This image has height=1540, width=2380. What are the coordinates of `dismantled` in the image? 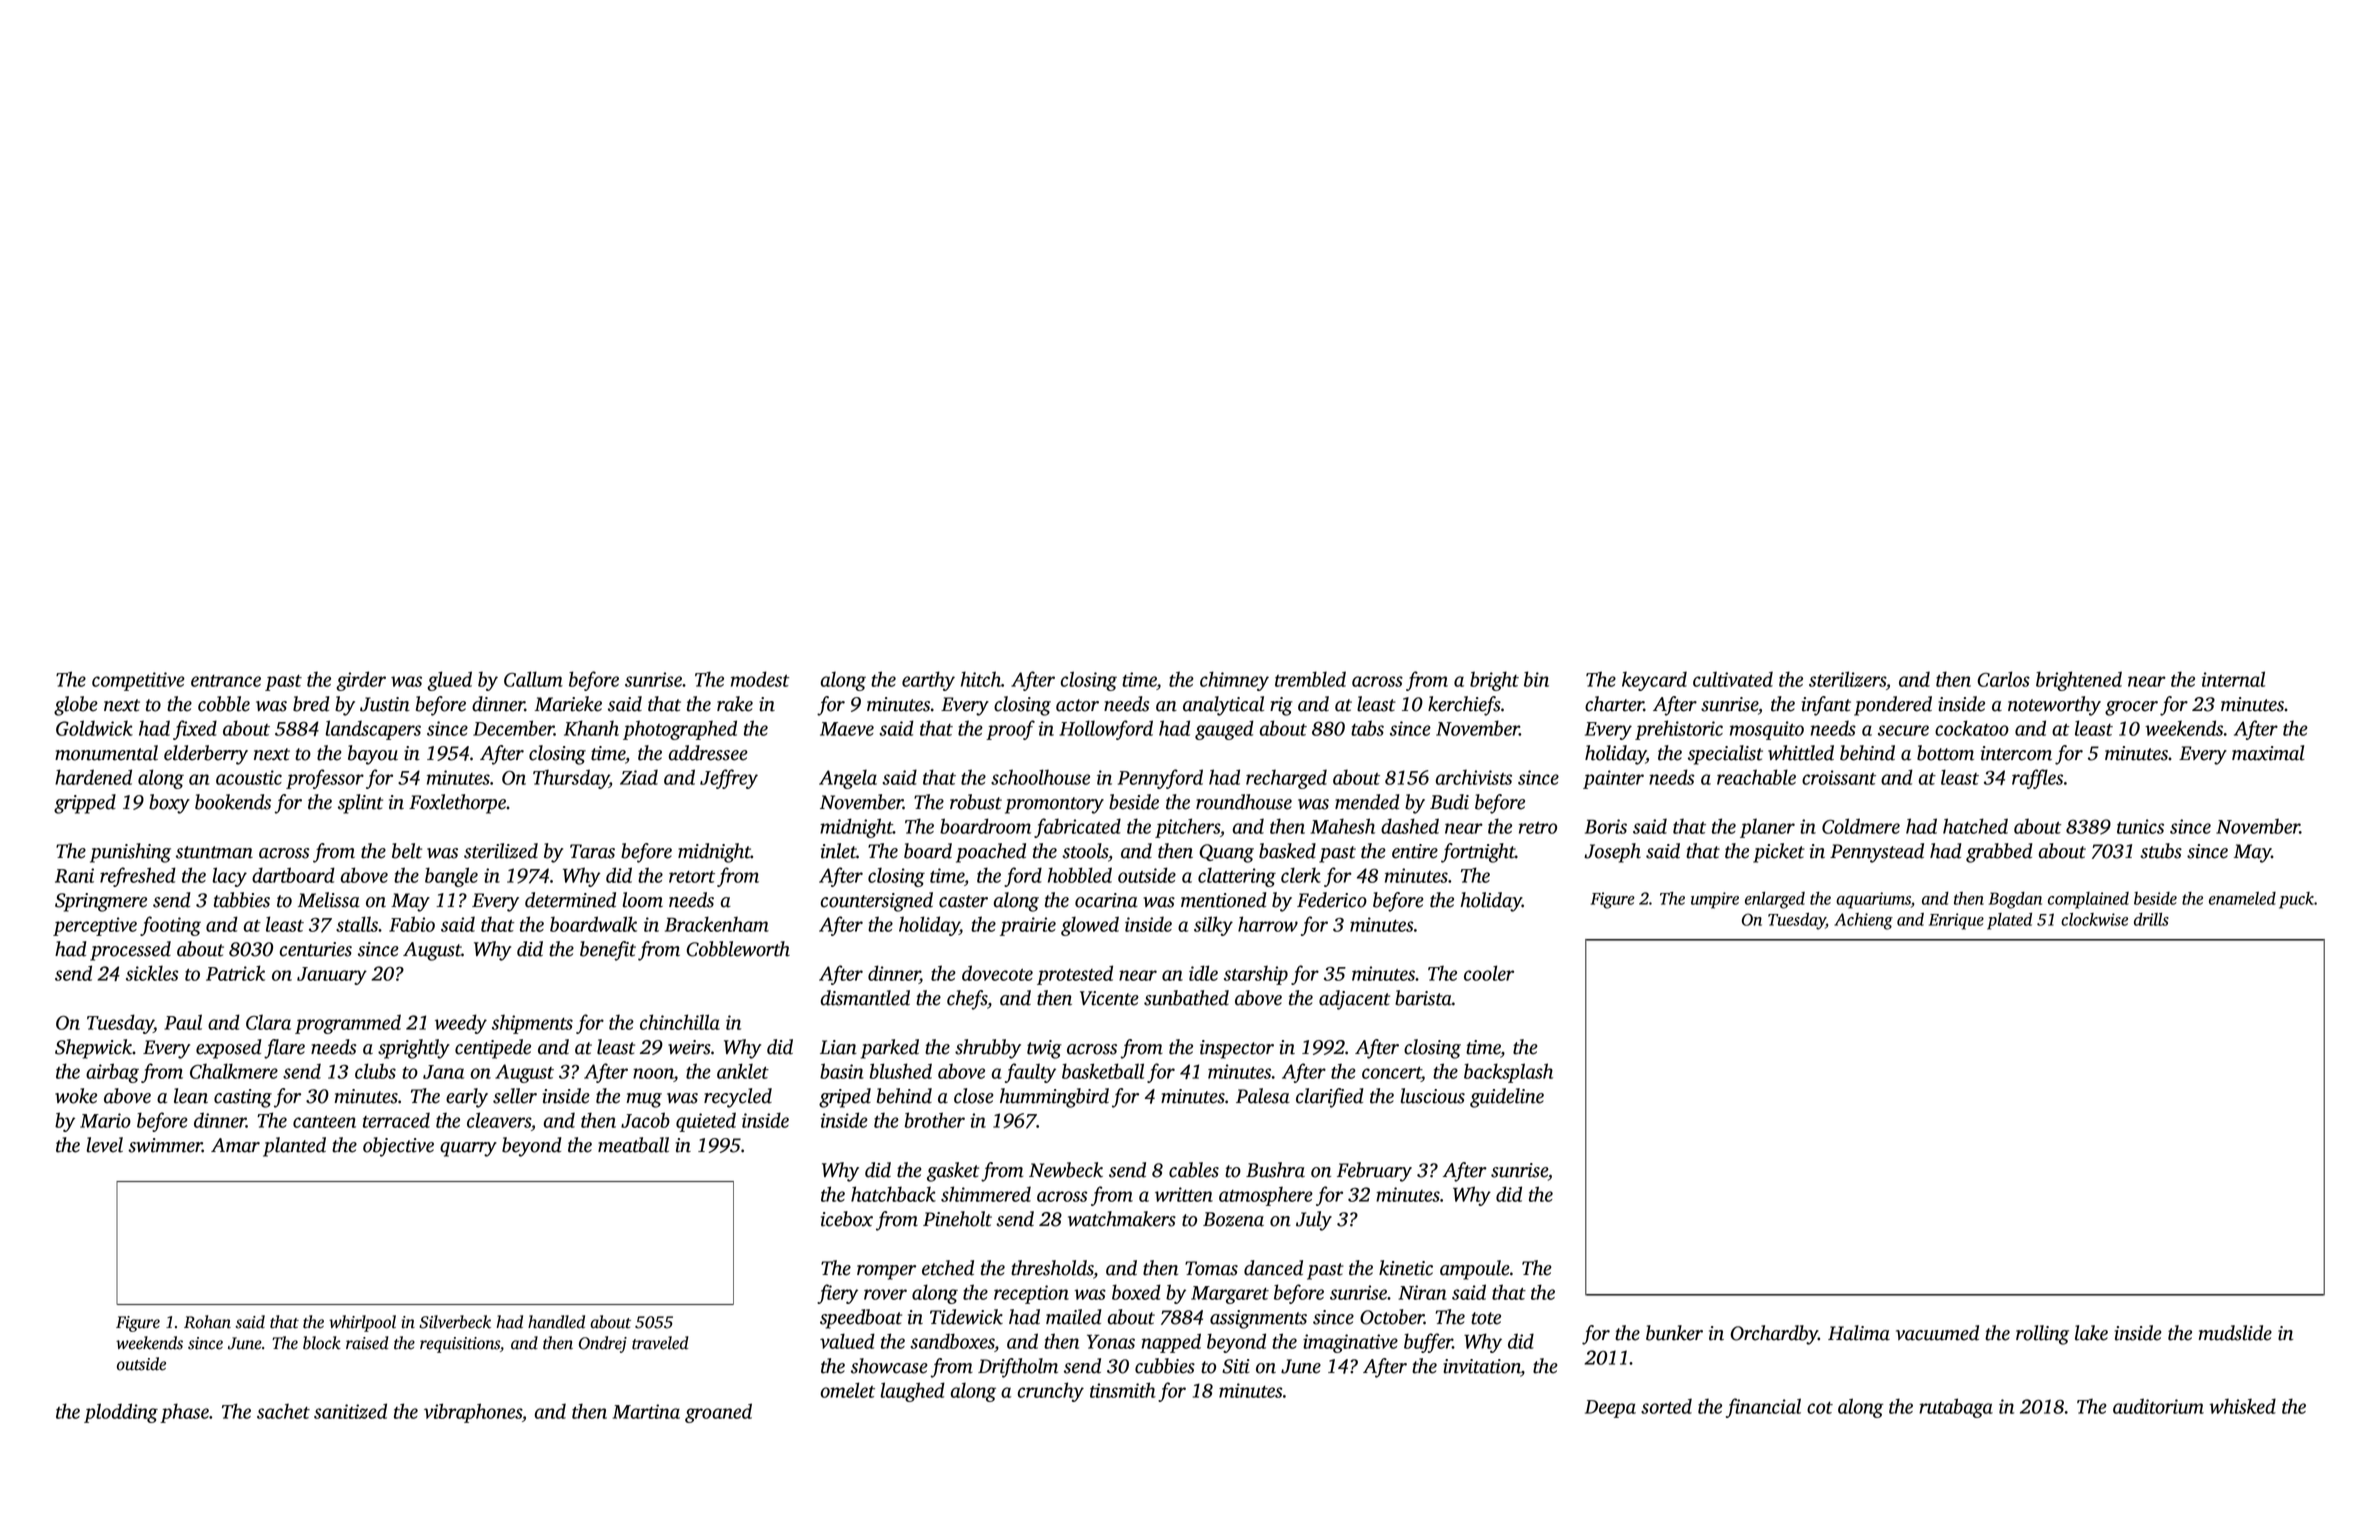 It's located at (865, 998).
